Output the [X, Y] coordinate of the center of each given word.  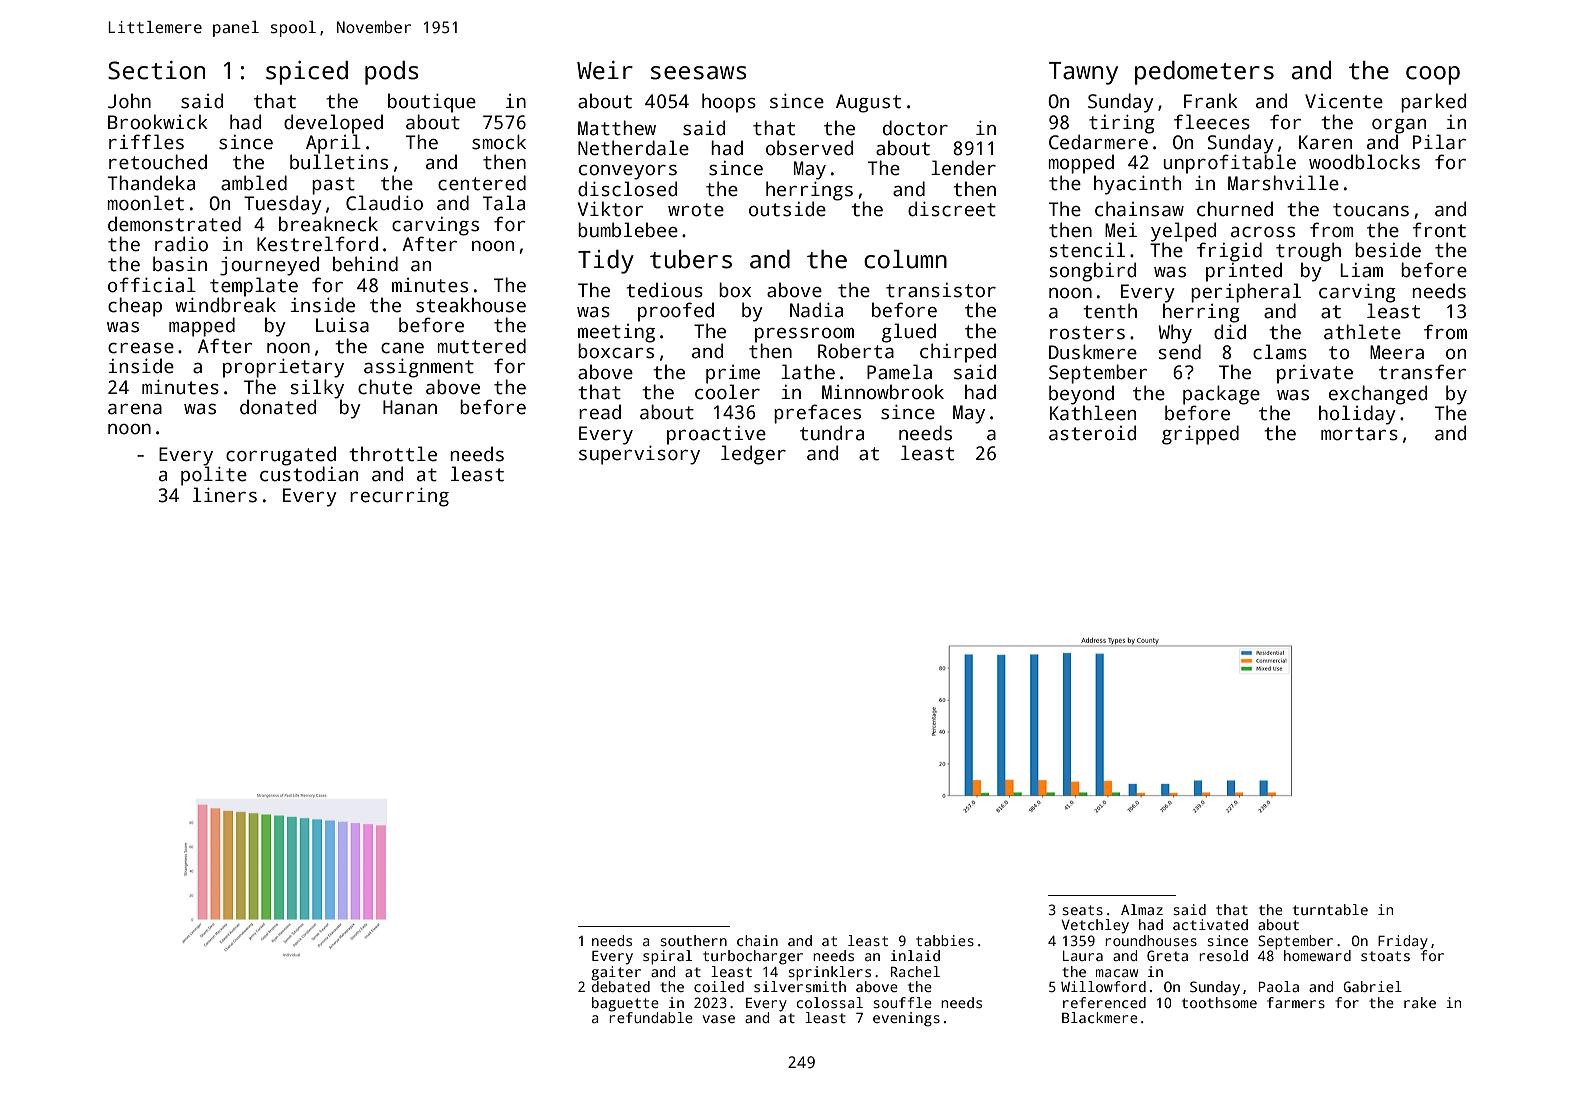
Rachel [915, 971]
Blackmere [1100, 1017]
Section [156, 70]
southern [693, 940]
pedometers [1204, 73]
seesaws [699, 73]
